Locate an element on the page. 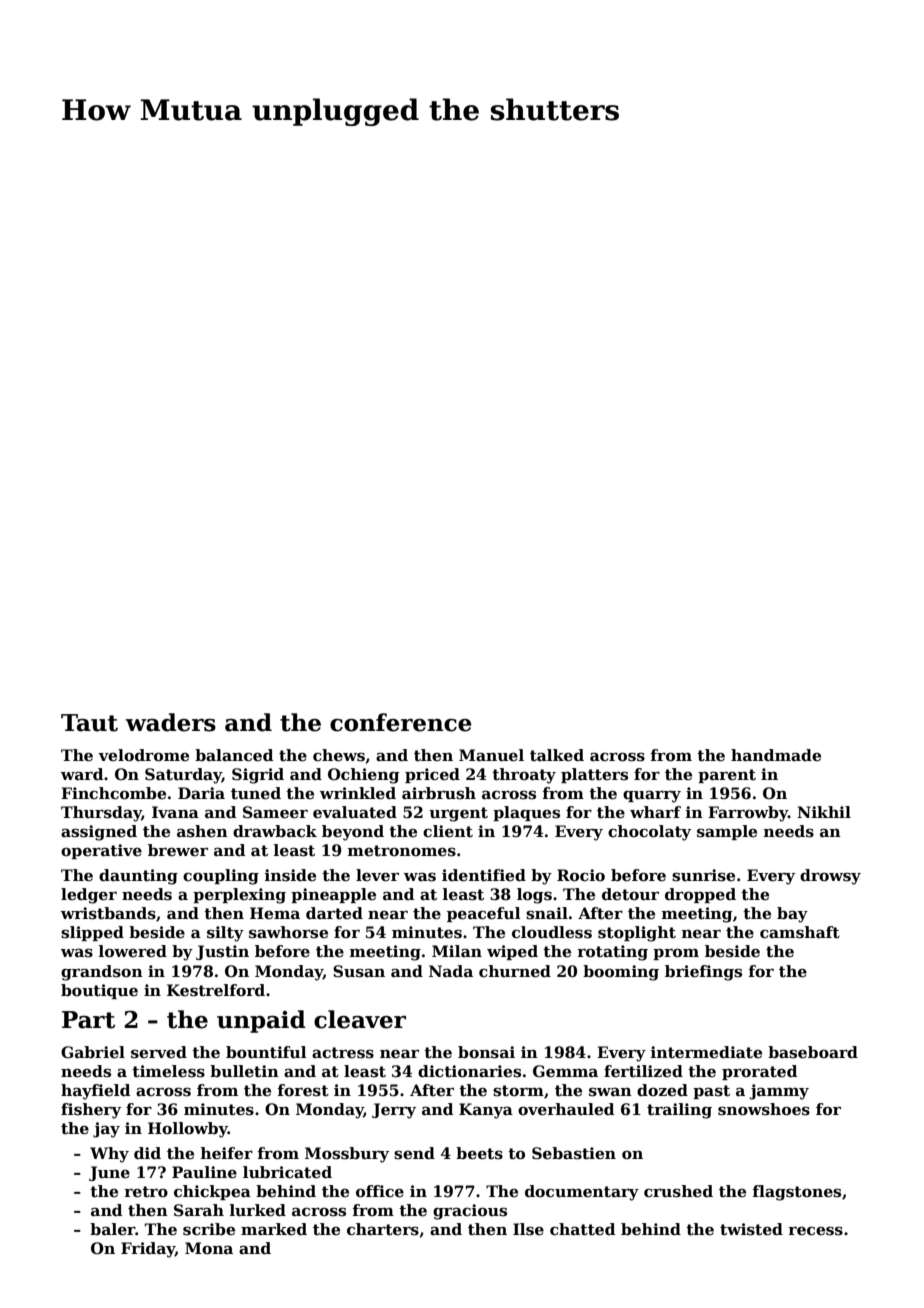 Image resolution: width=924 pixels, height=1308 pixels. handmade is located at coordinates (776, 755).
